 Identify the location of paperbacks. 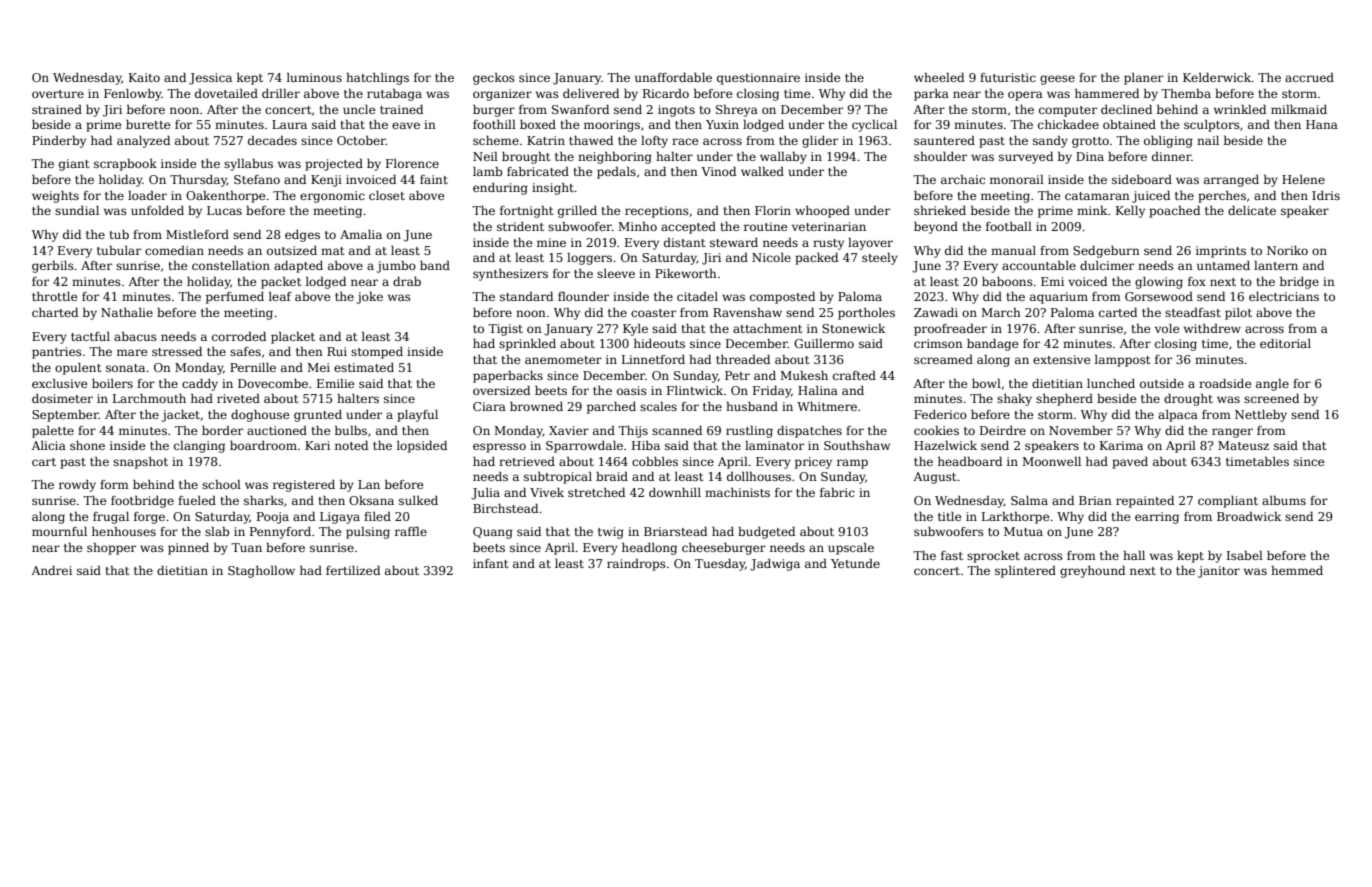
(508, 377).
